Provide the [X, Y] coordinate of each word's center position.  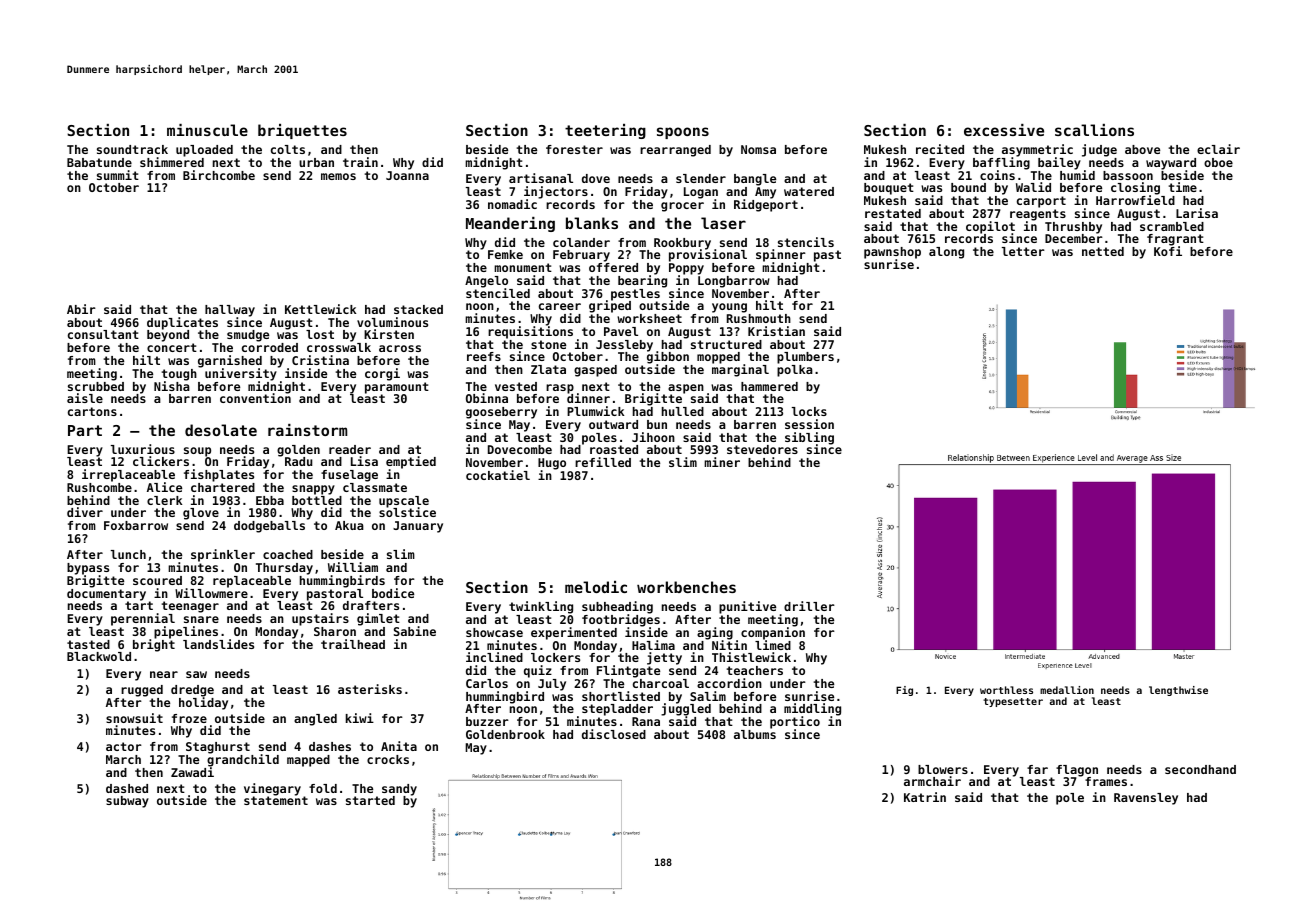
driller [809, 606]
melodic [596, 587]
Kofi [1168, 251]
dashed [127, 788]
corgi [382, 374]
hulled [683, 411]
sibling [809, 438]
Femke [505, 254]
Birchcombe [219, 175]
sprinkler [223, 555]
